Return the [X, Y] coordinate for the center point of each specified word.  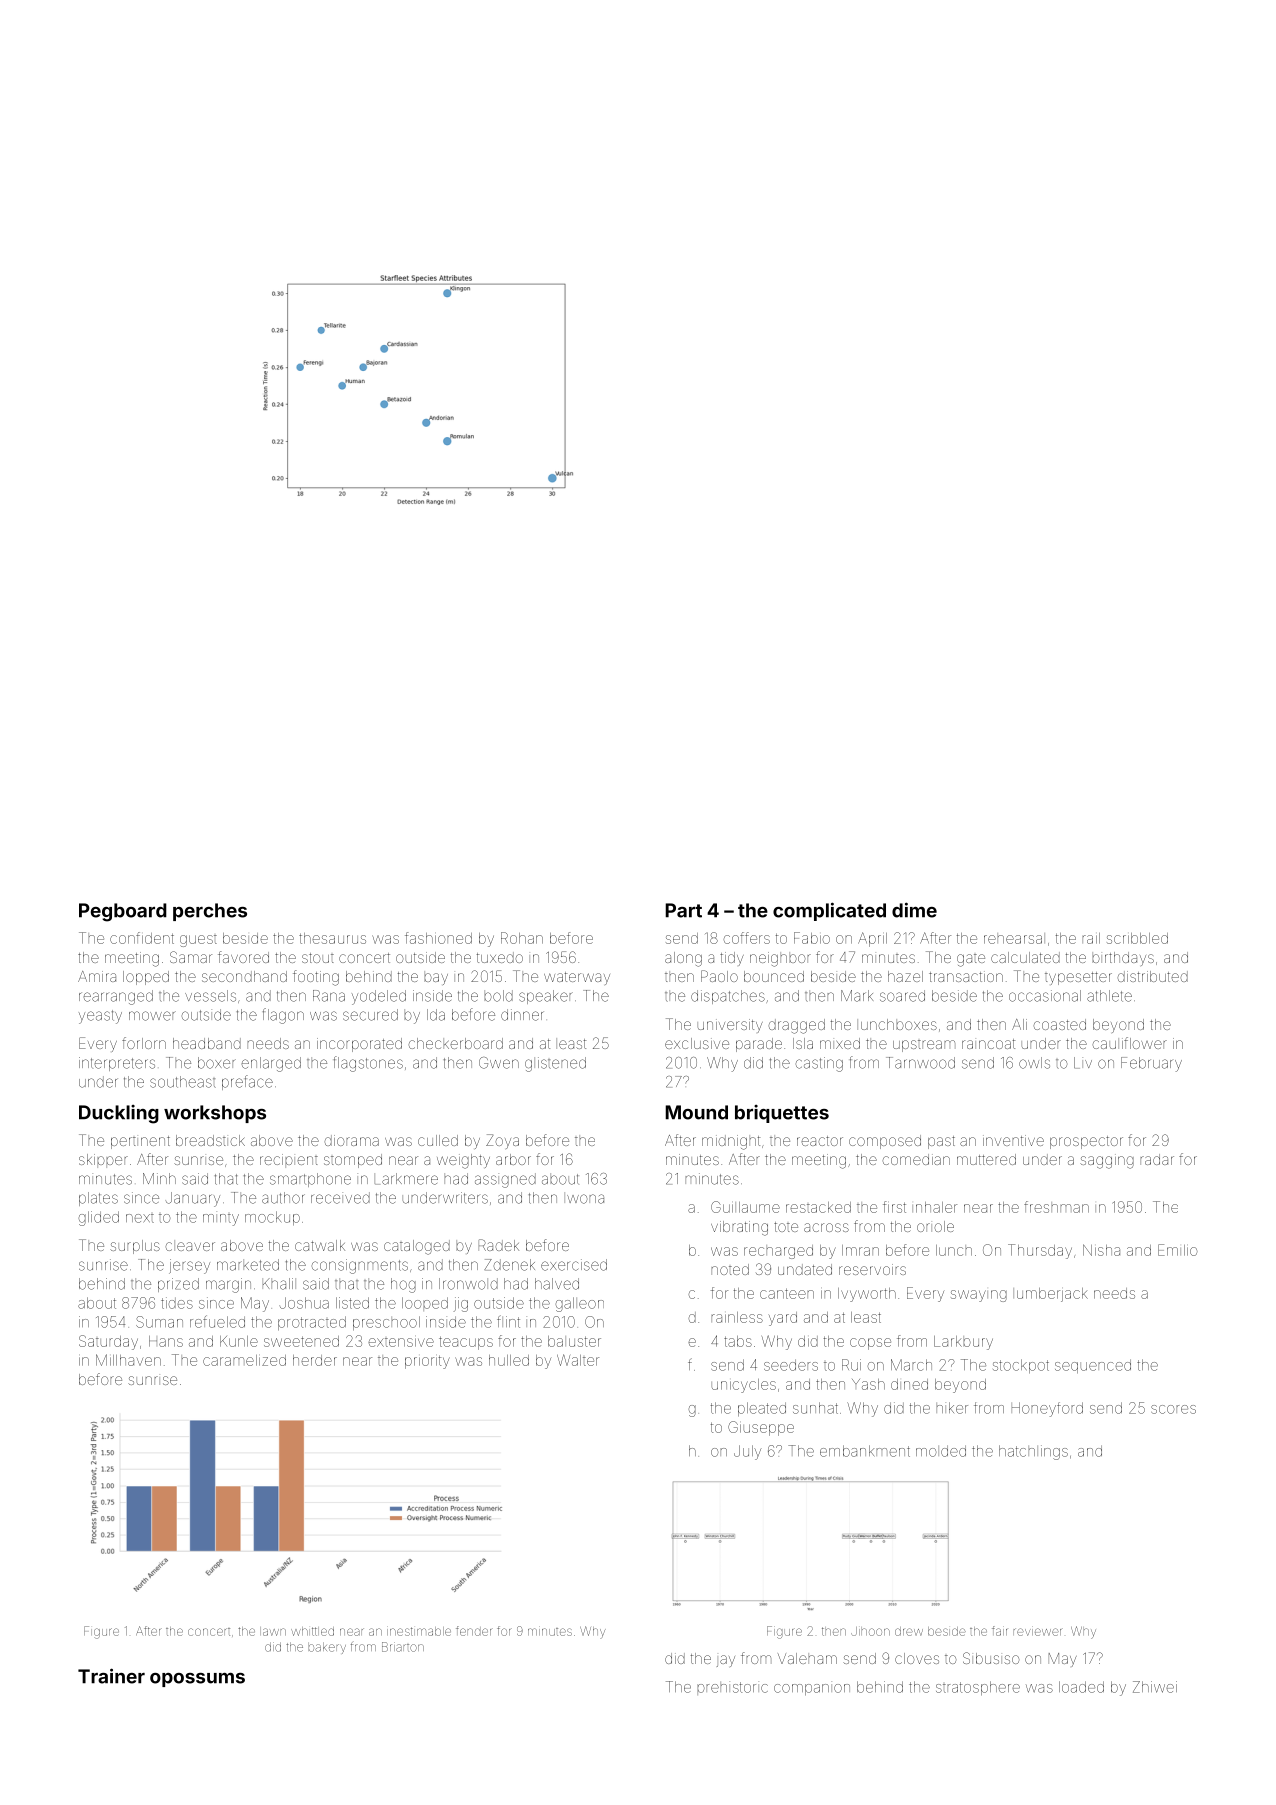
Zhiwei [1155, 1687]
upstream [924, 1046]
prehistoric [732, 1688]
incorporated [359, 1045]
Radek [499, 1245]
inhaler [934, 1207]
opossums [197, 1679]
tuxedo [500, 957]
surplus [135, 1247]
